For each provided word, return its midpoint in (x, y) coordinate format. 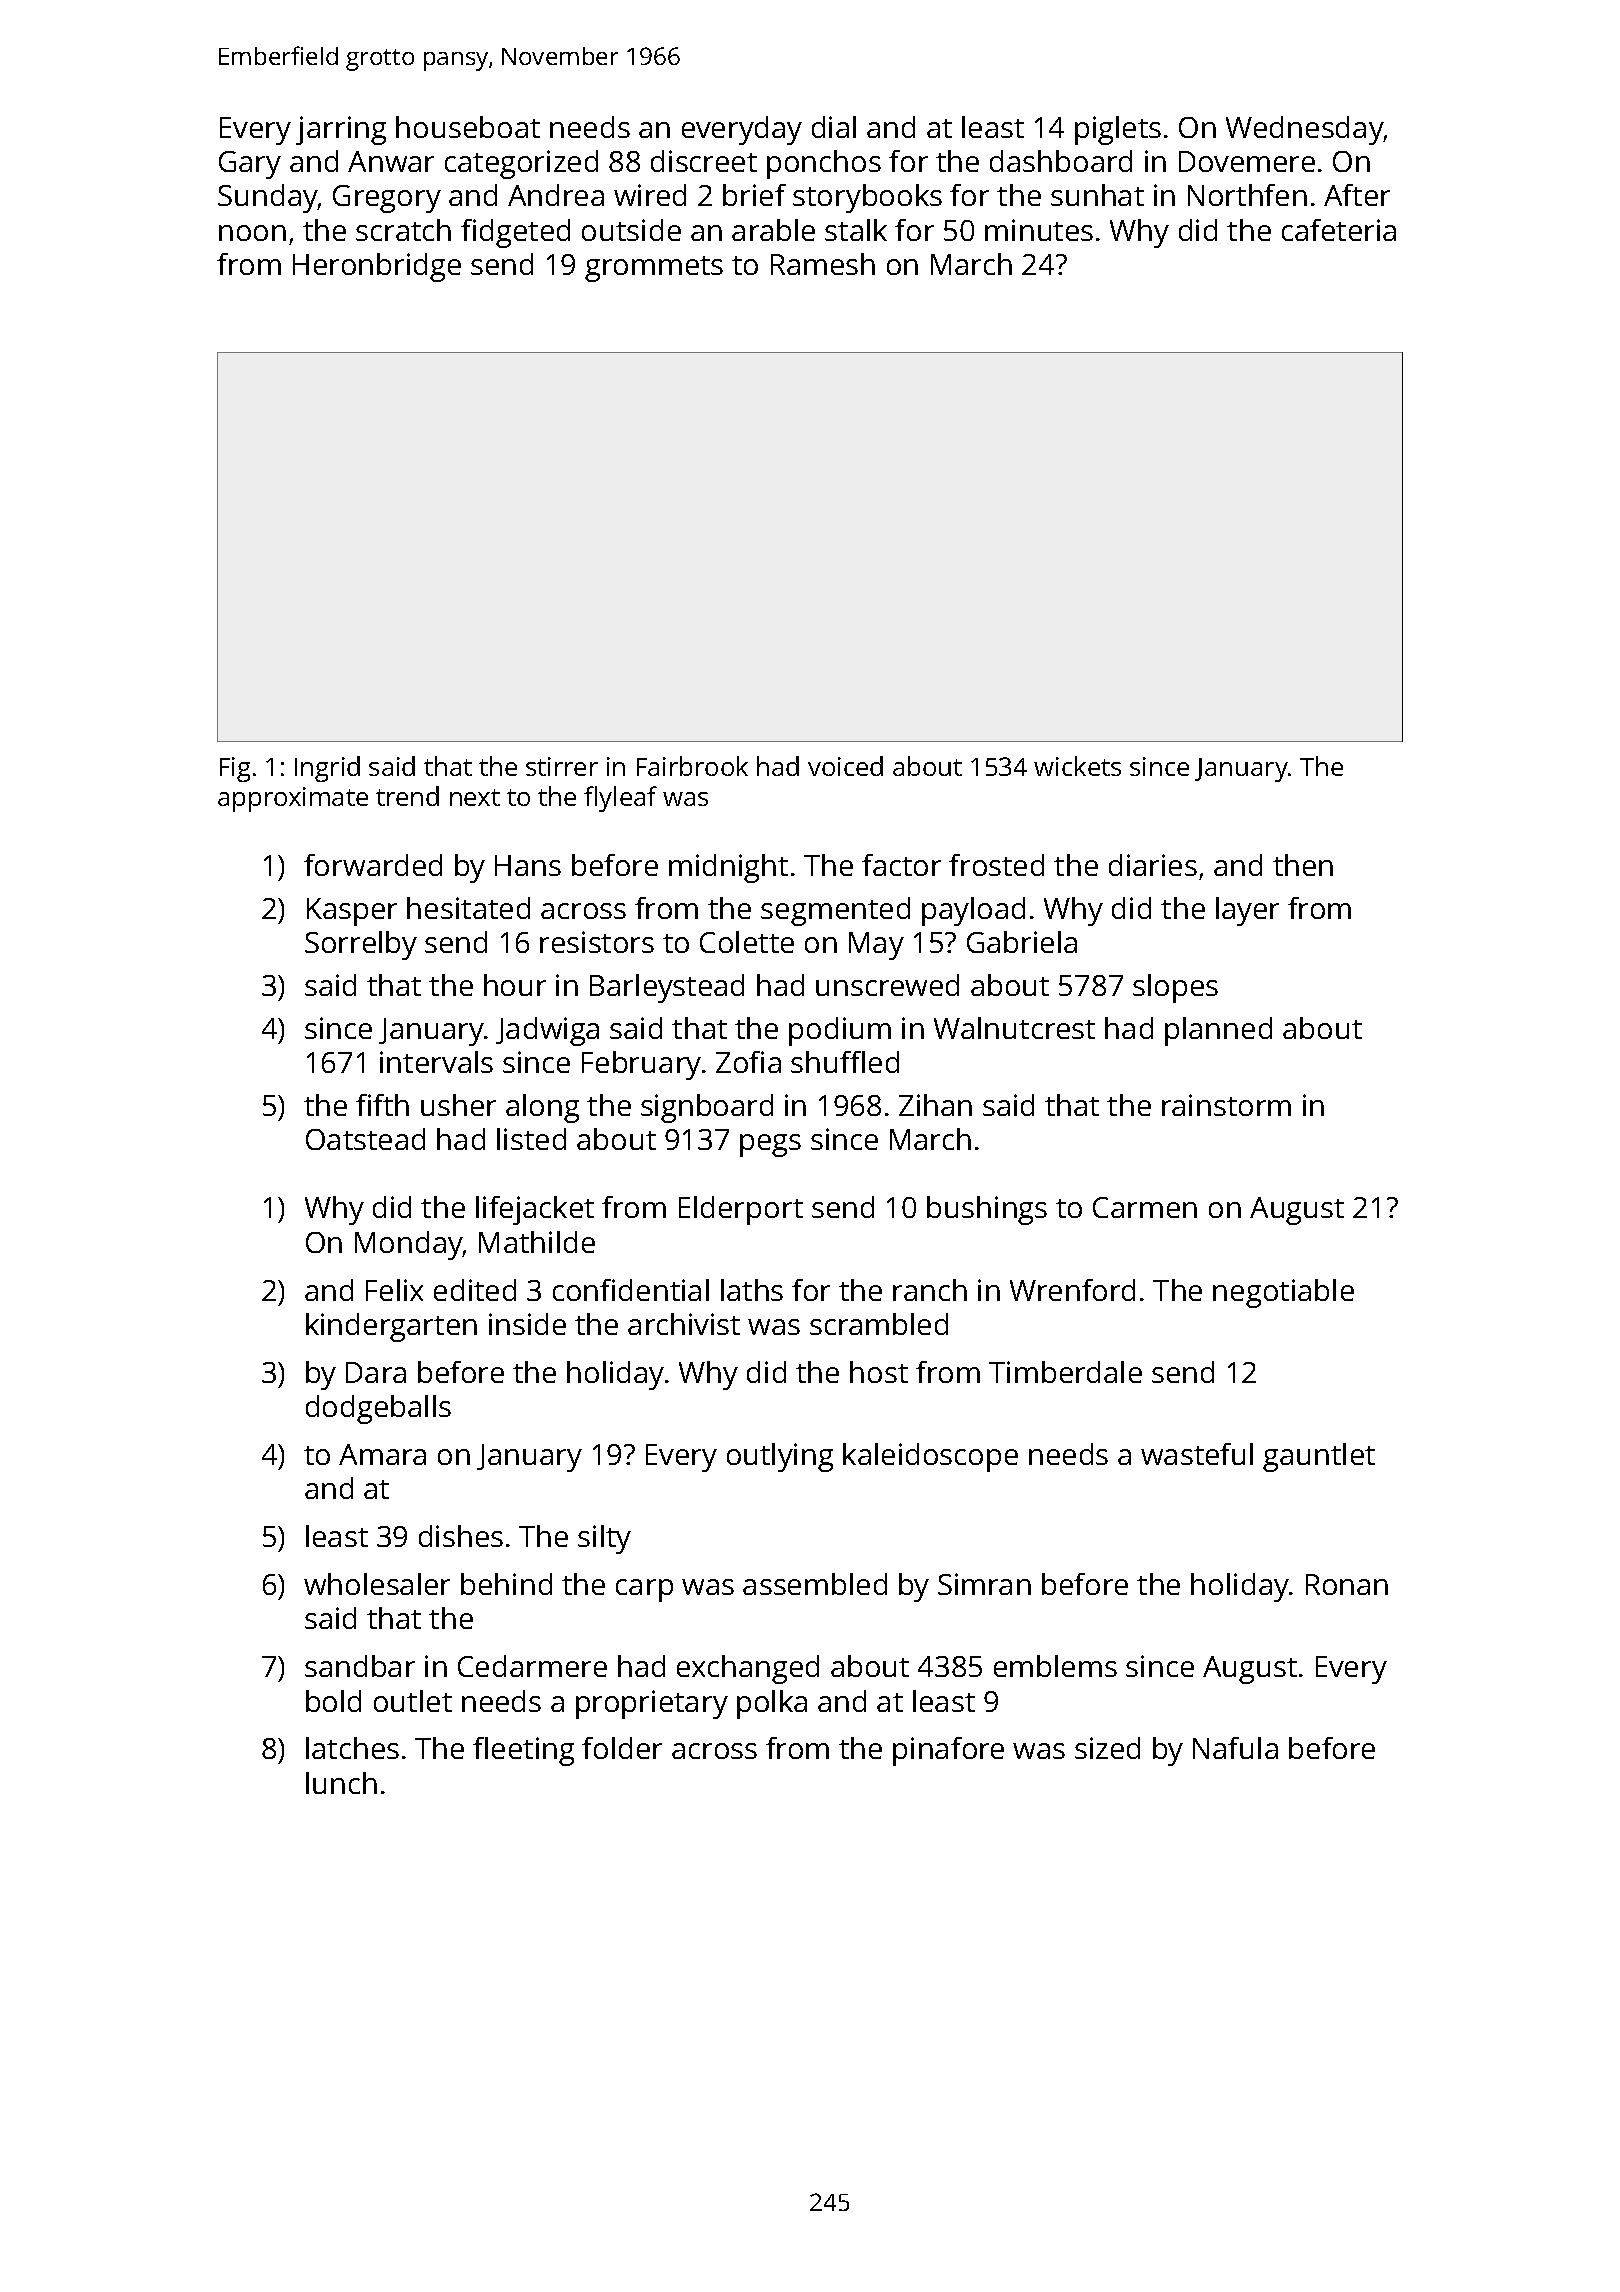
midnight (728, 868)
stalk (856, 230)
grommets (654, 269)
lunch (341, 1783)
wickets (1077, 766)
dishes (461, 1536)
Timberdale (1065, 1372)
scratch (403, 230)
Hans (528, 865)
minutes (1039, 230)
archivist (684, 1324)
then (1303, 865)
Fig (235, 769)
